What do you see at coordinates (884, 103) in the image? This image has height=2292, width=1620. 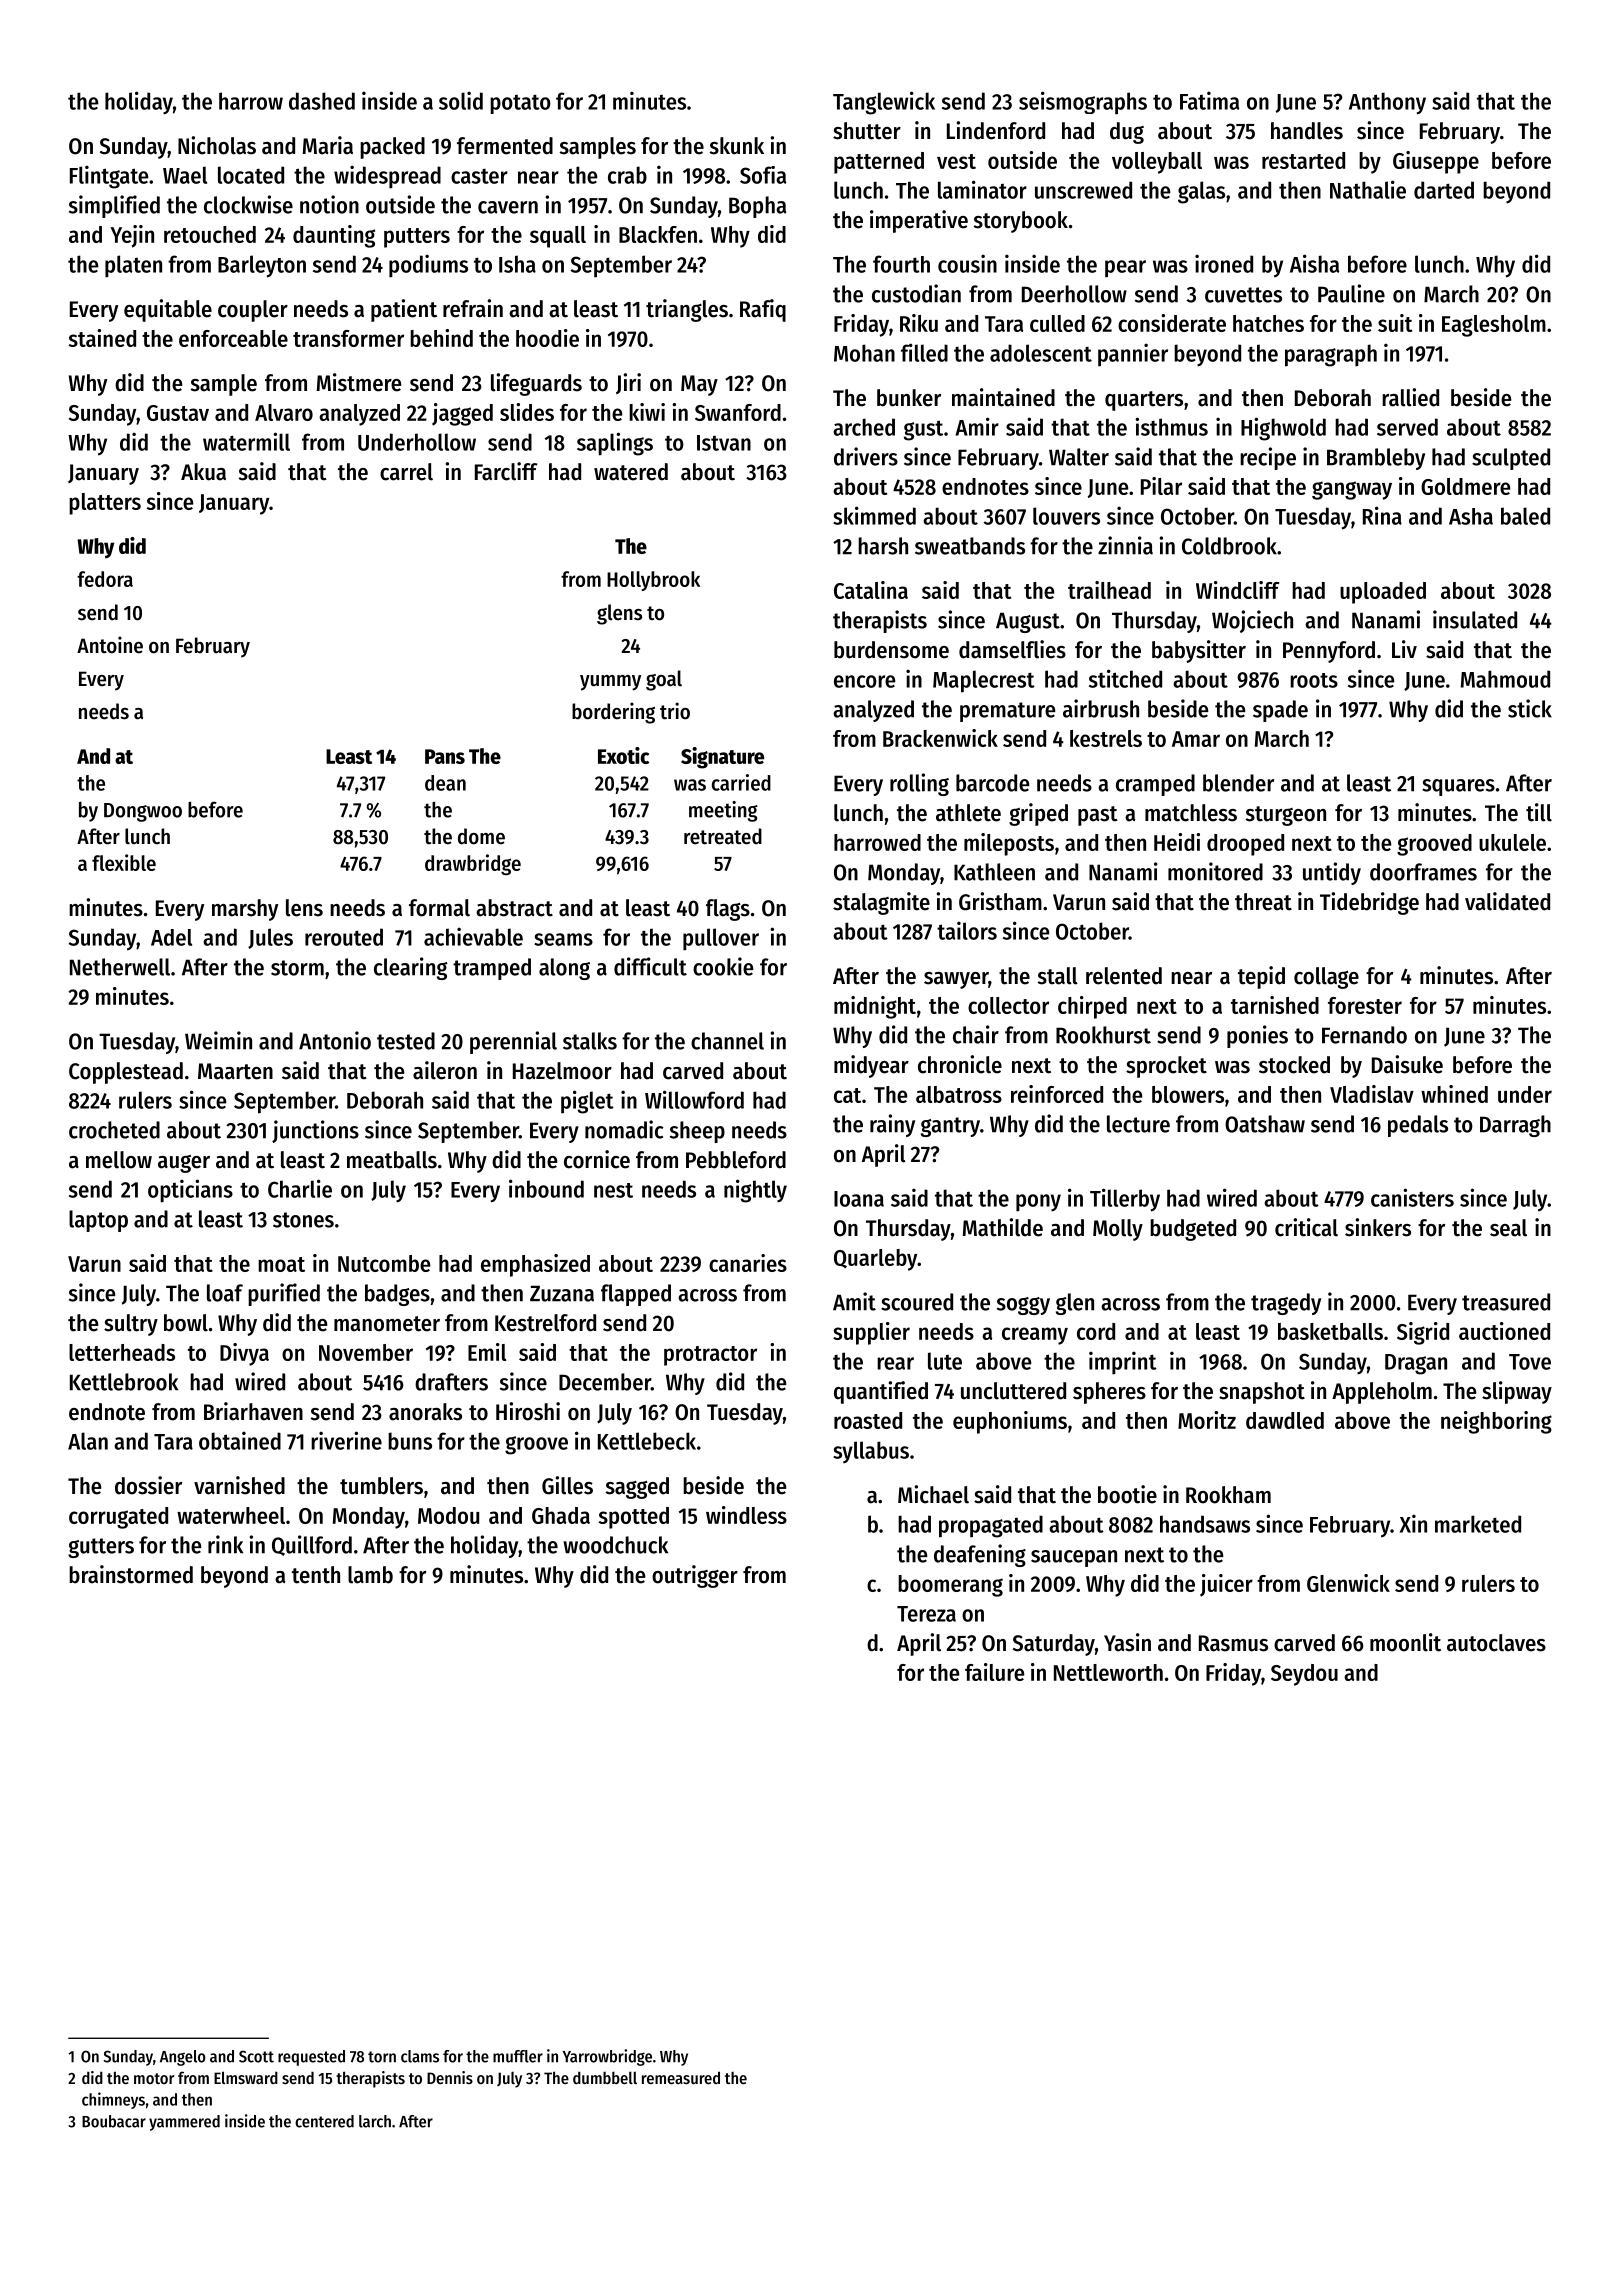 I see `Tanglewick` at bounding box center [884, 103].
